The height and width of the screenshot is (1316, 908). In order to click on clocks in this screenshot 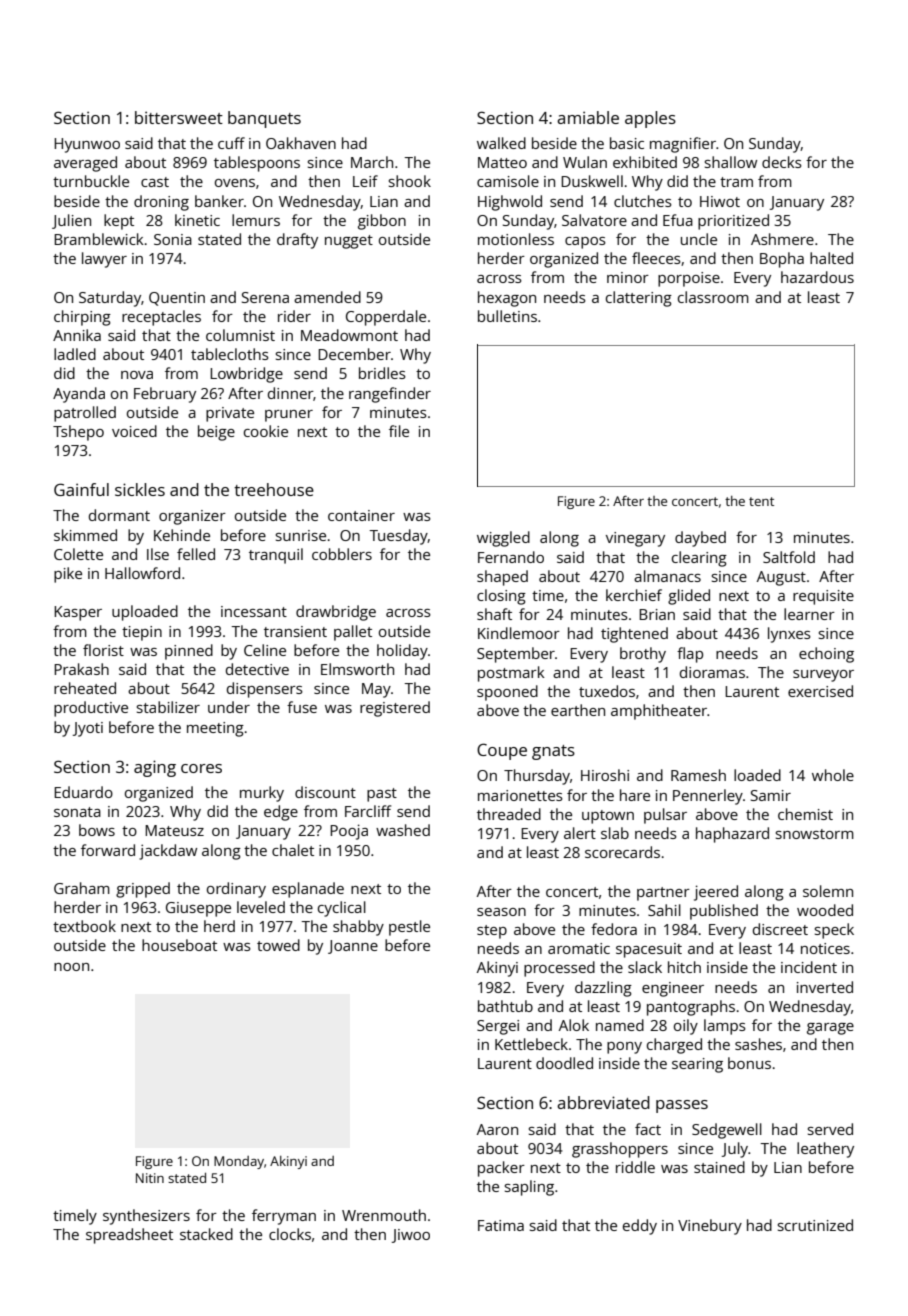, I will do `click(290, 1234)`.
